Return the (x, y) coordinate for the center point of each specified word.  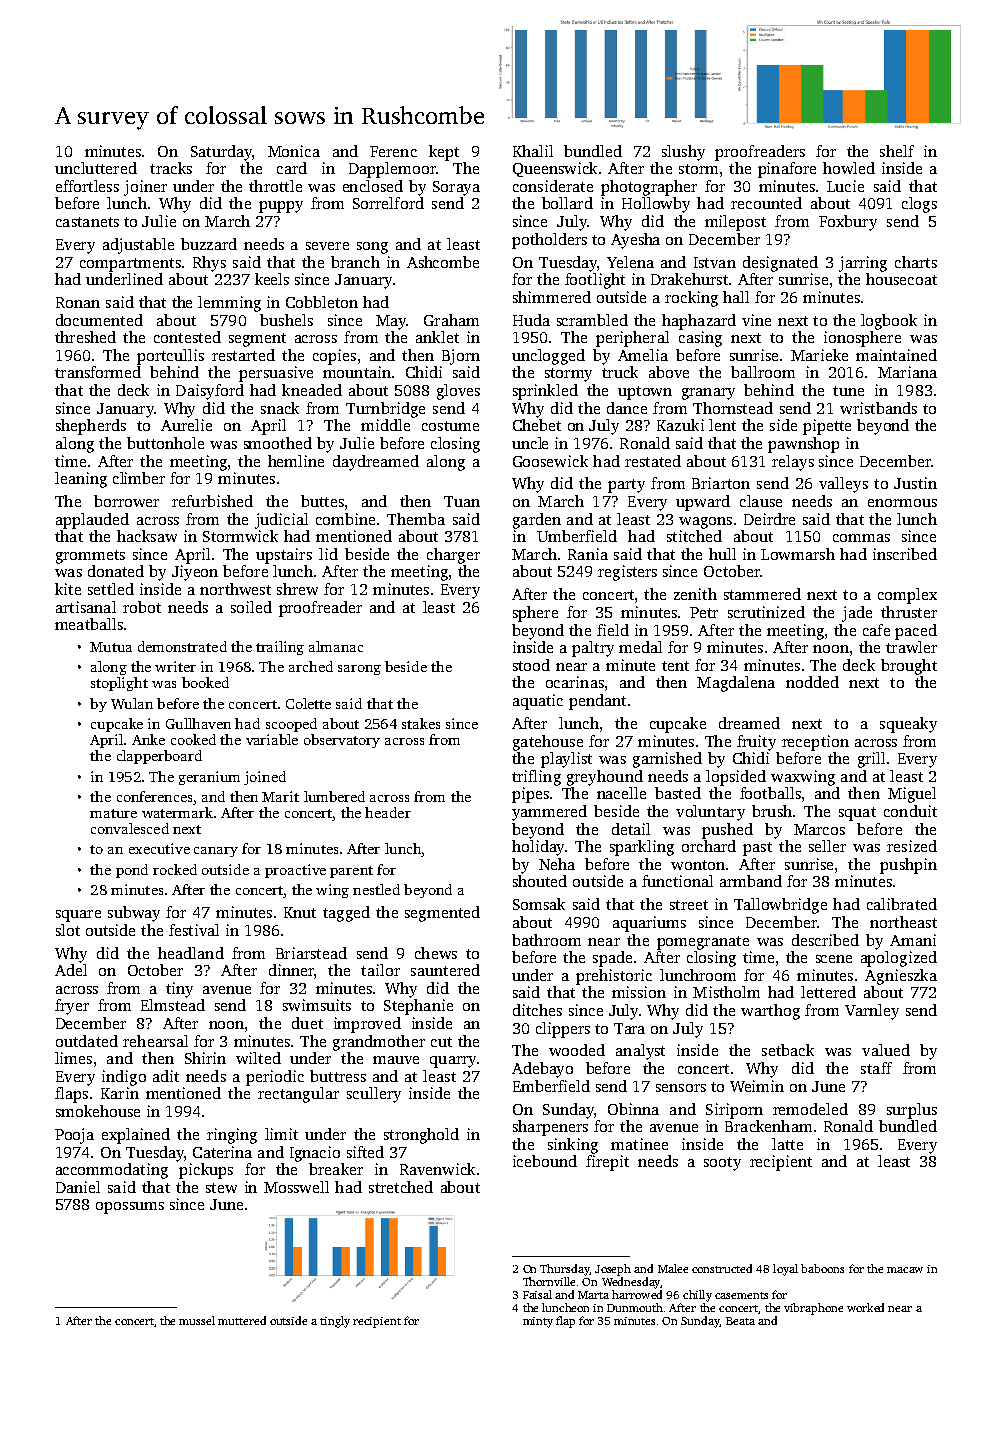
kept (444, 153)
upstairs (284, 556)
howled (849, 168)
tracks (171, 168)
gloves (458, 392)
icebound (545, 1161)
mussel (197, 1320)
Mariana (907, 372)
